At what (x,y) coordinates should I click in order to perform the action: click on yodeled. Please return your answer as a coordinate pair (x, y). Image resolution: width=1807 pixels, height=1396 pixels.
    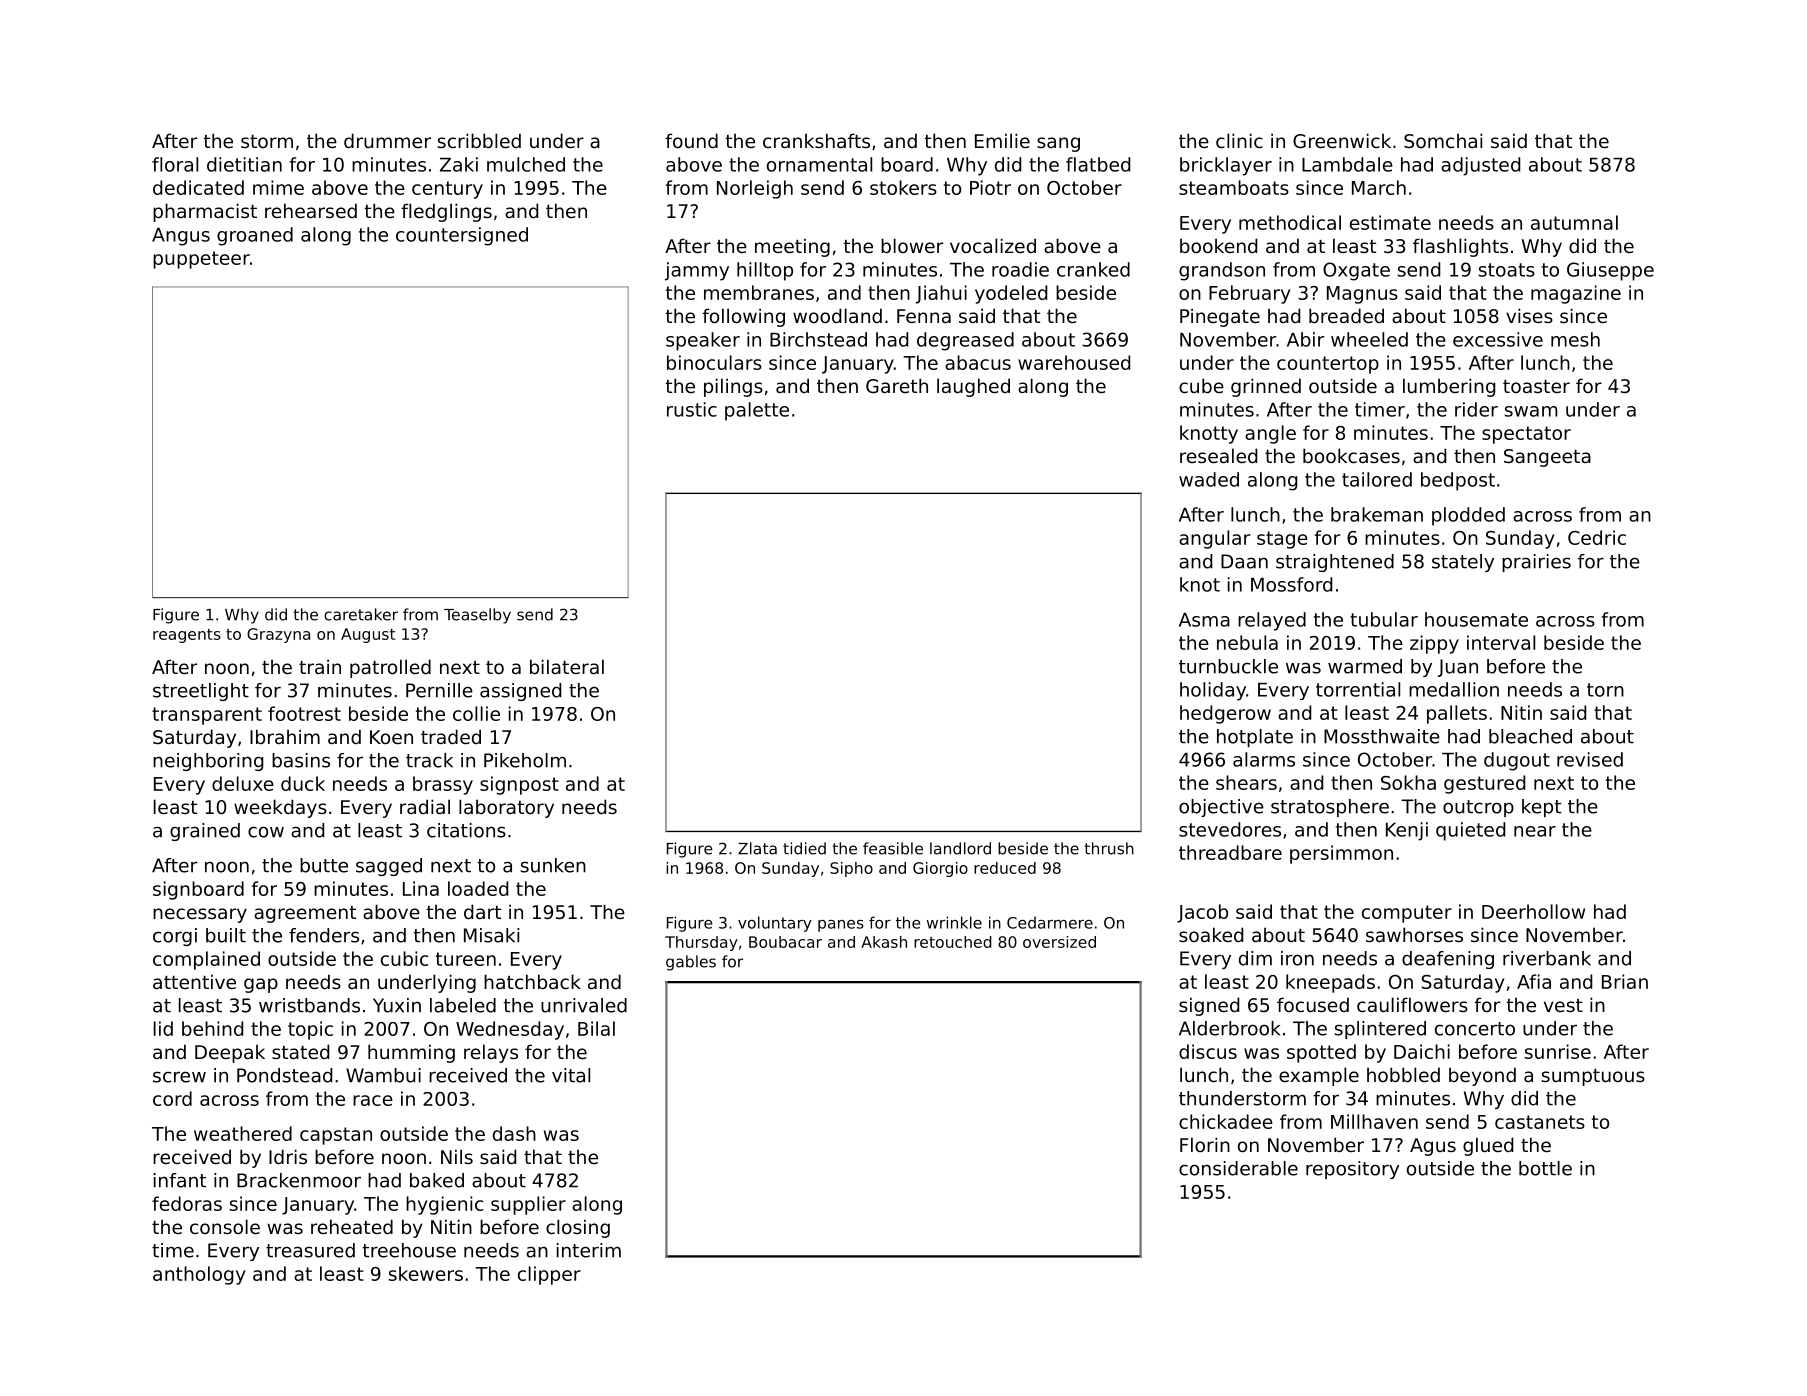
    Looking at the image, I should click on (1011, 294).
